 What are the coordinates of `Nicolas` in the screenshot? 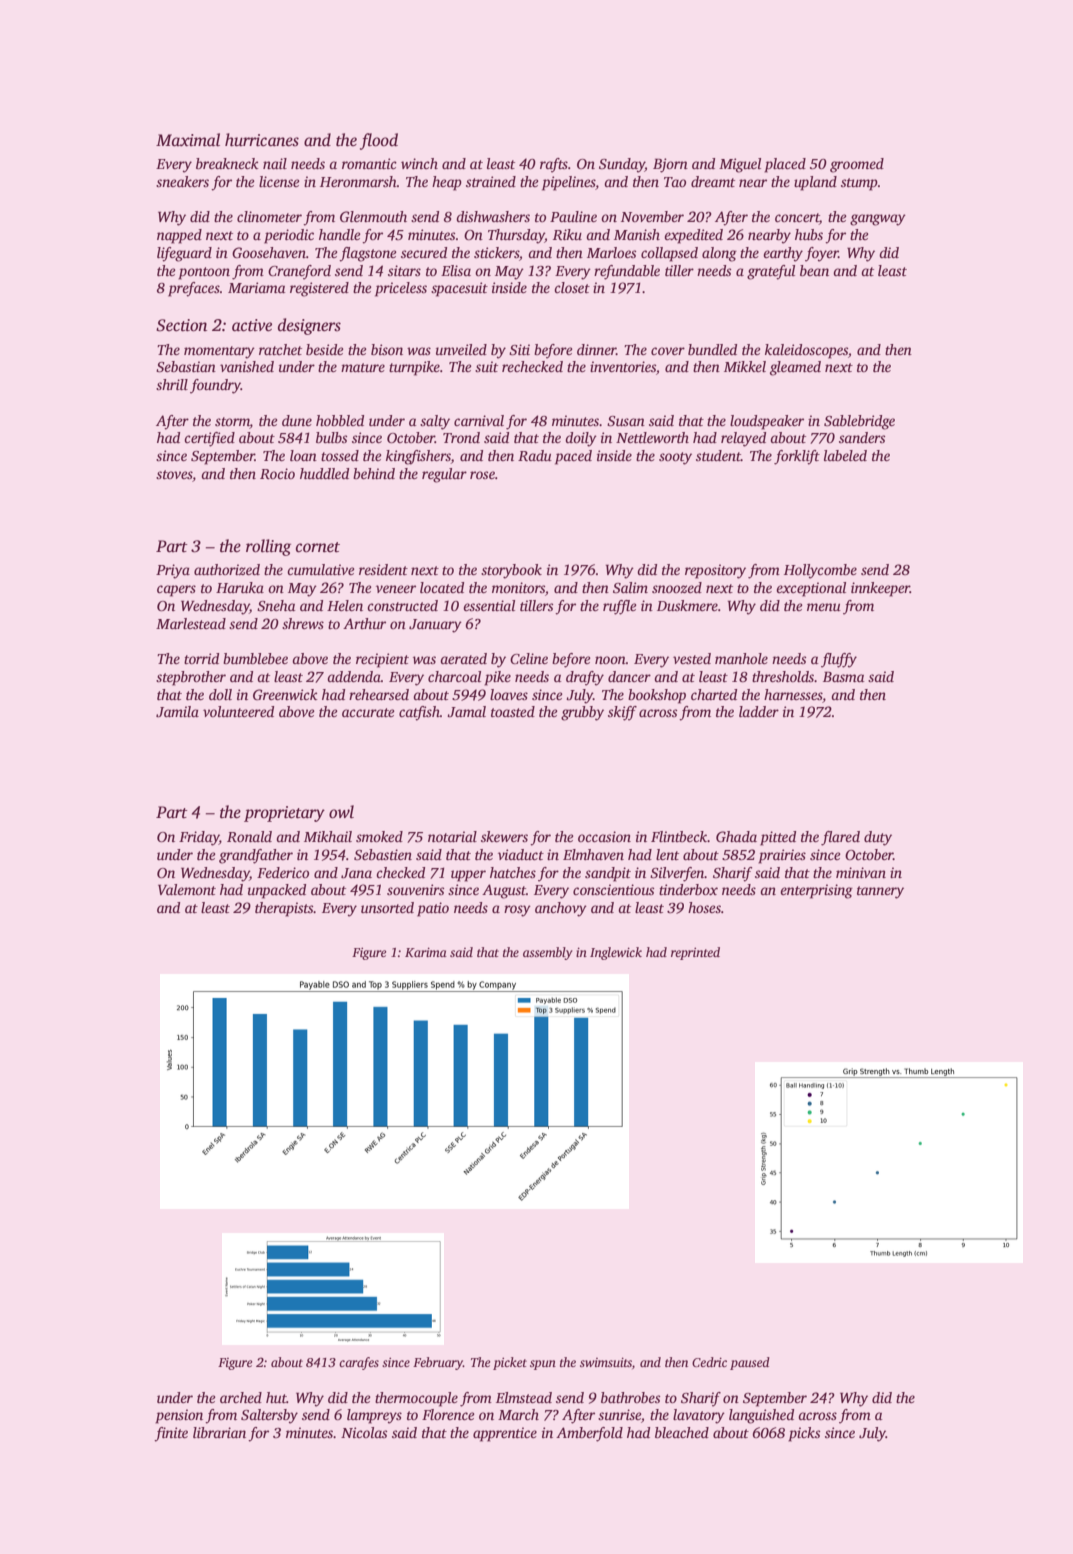 It's located at (364, 1432).
